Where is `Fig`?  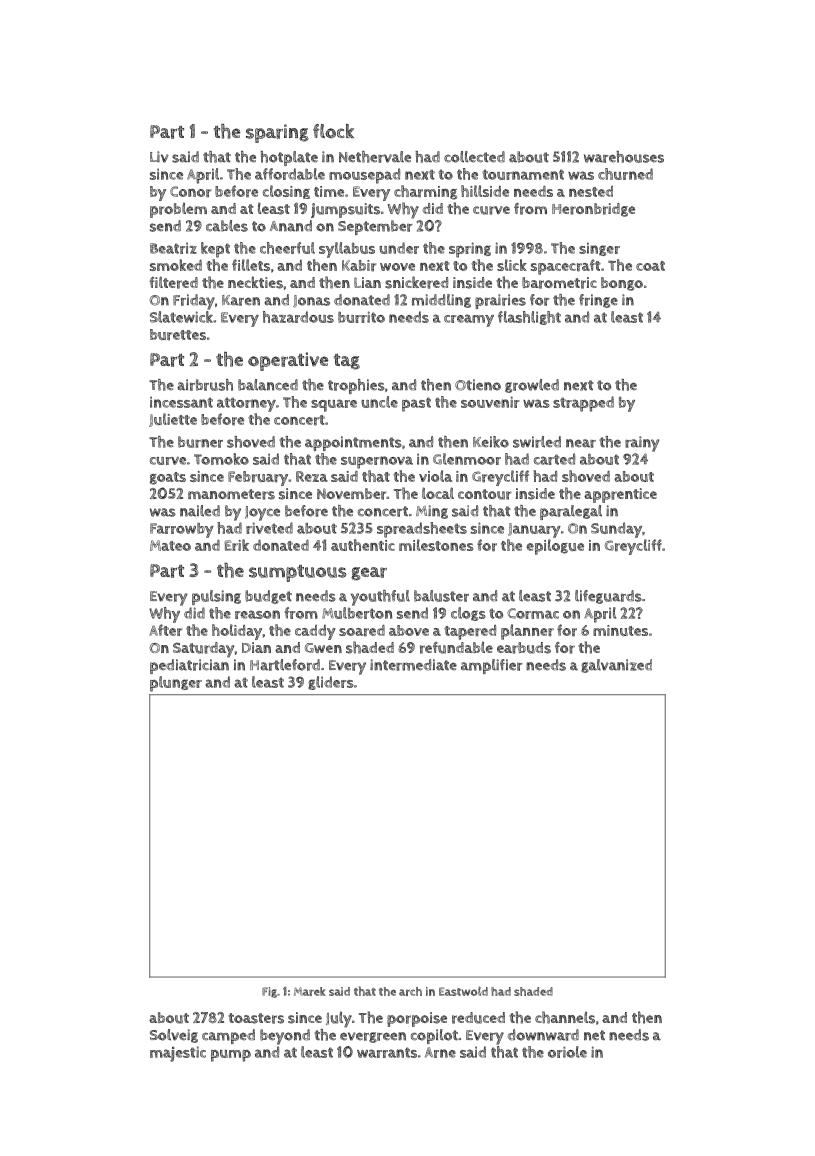
Fig is located at coordinates (269, 992).
